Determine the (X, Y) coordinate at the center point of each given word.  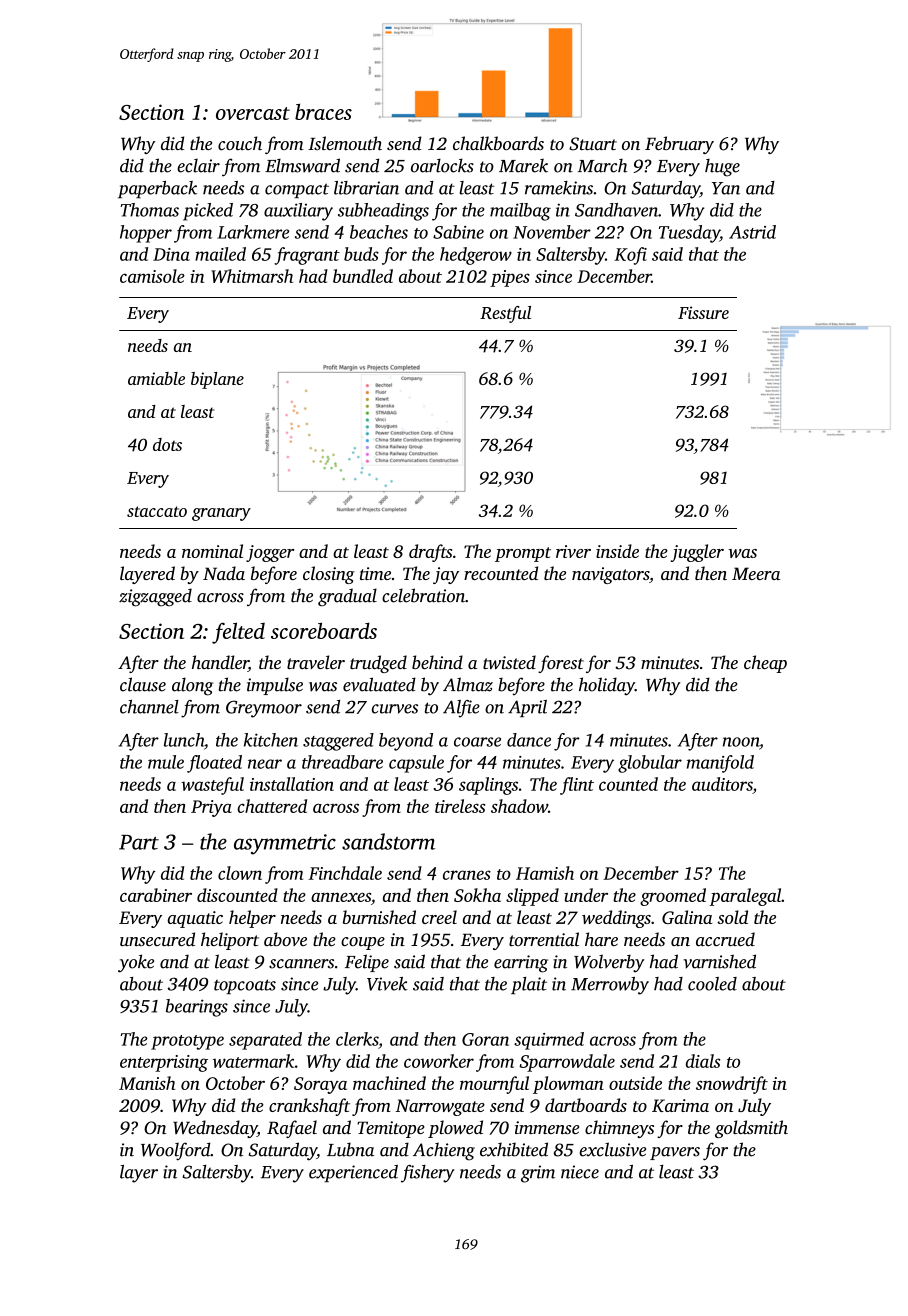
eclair (198, 166)
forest (561, 664)
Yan (726, 188)
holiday (607, 686)
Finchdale (345, 873)
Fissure (703, 312)
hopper (146, 234)
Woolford (176, 1151)
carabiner (156, 895)
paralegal (745, 897)
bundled (363, 276)
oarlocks (442, 165)
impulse (275, 686)
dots (167, 444)
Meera (756, 573)
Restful (505, 314)
